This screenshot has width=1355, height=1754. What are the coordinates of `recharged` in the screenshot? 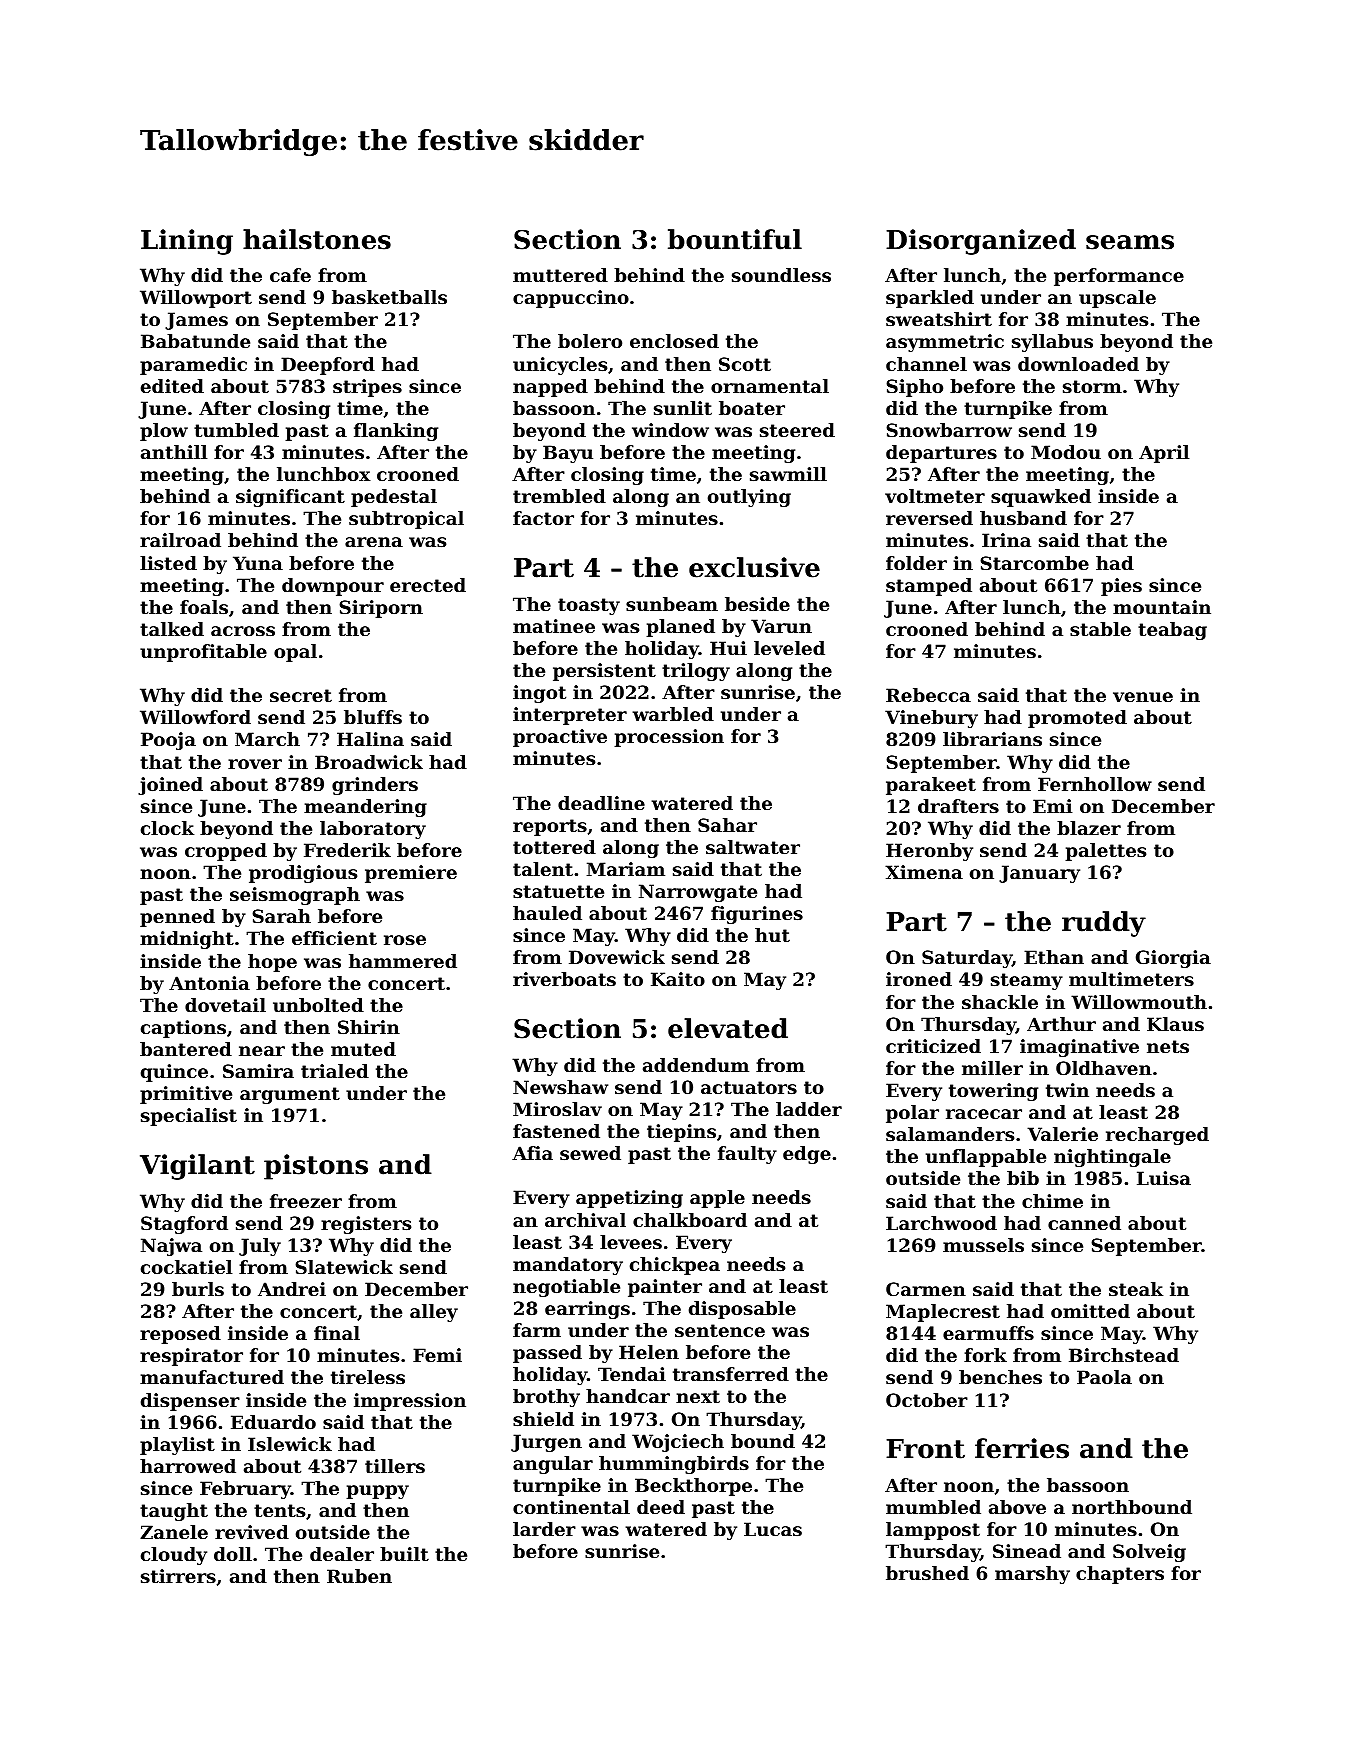 It's located at (1157, 1136).
